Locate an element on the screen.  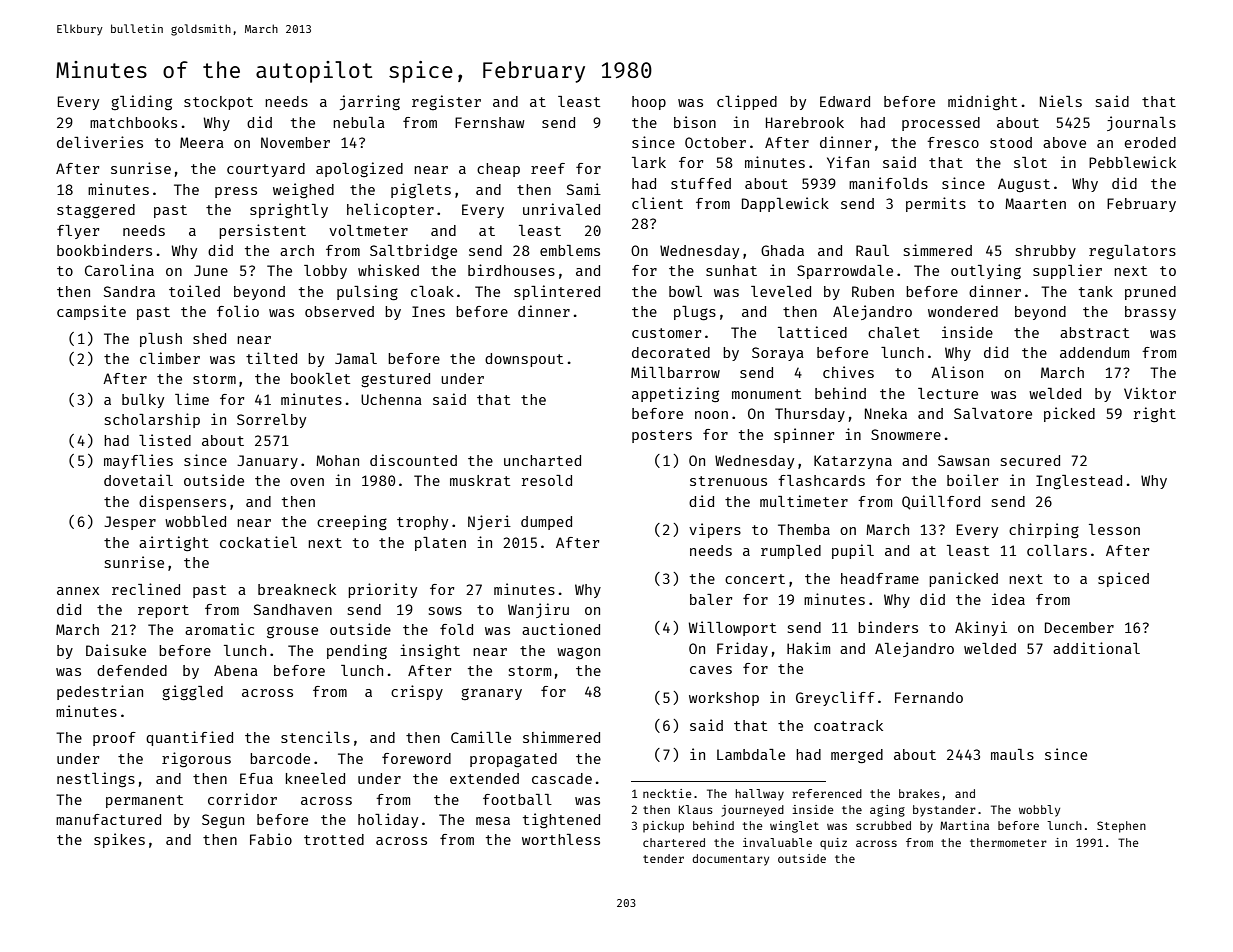
Njeri is located at coordinates (489, 522).
